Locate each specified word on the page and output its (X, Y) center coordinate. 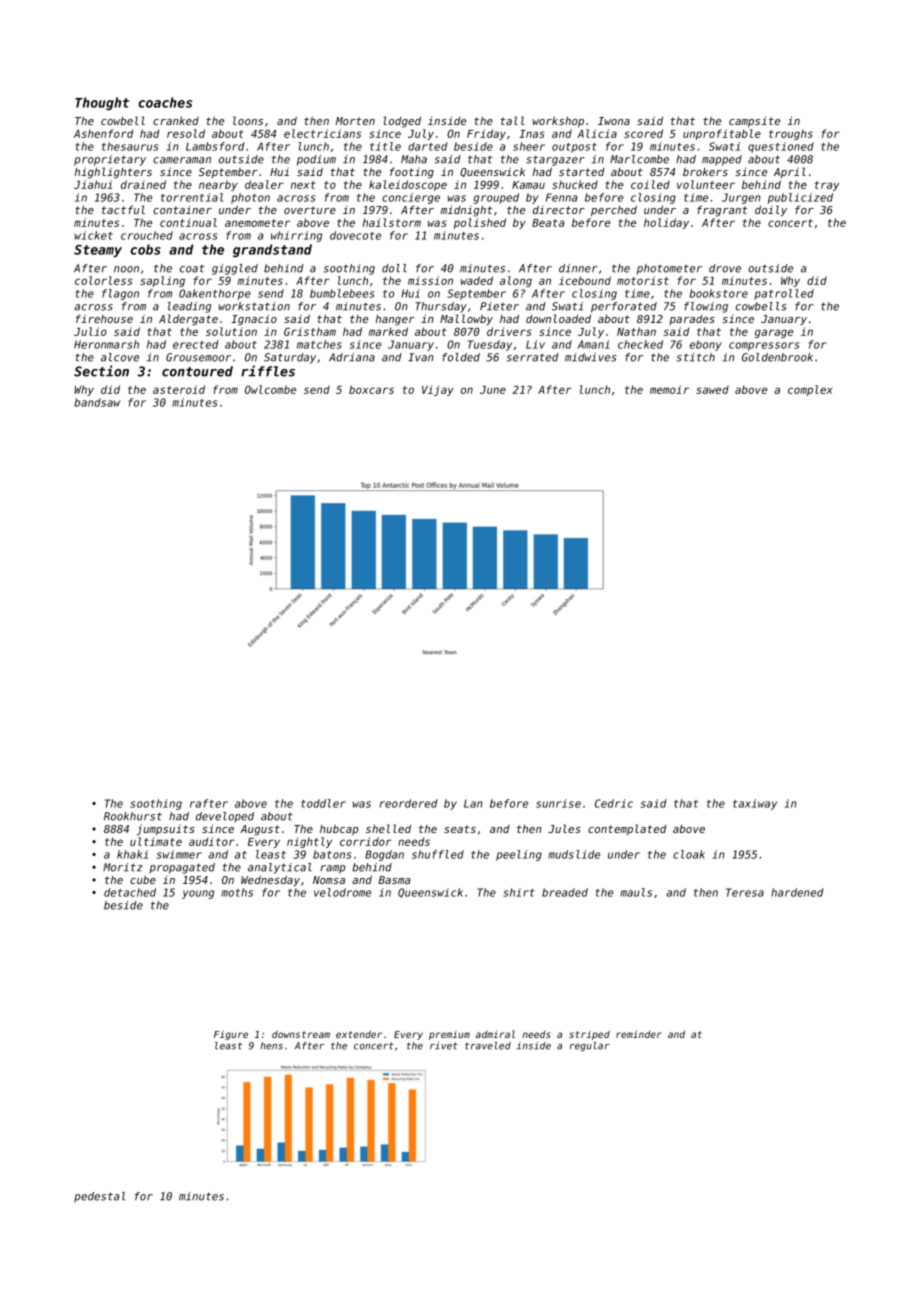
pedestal (99, 1197)
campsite (754, 122)
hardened (797, 892)
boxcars (371, 389)
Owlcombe (270, 389)
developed (225, 817)
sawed (712, 389)
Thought (102, 103)
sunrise (558, 803)
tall (512, 120)
